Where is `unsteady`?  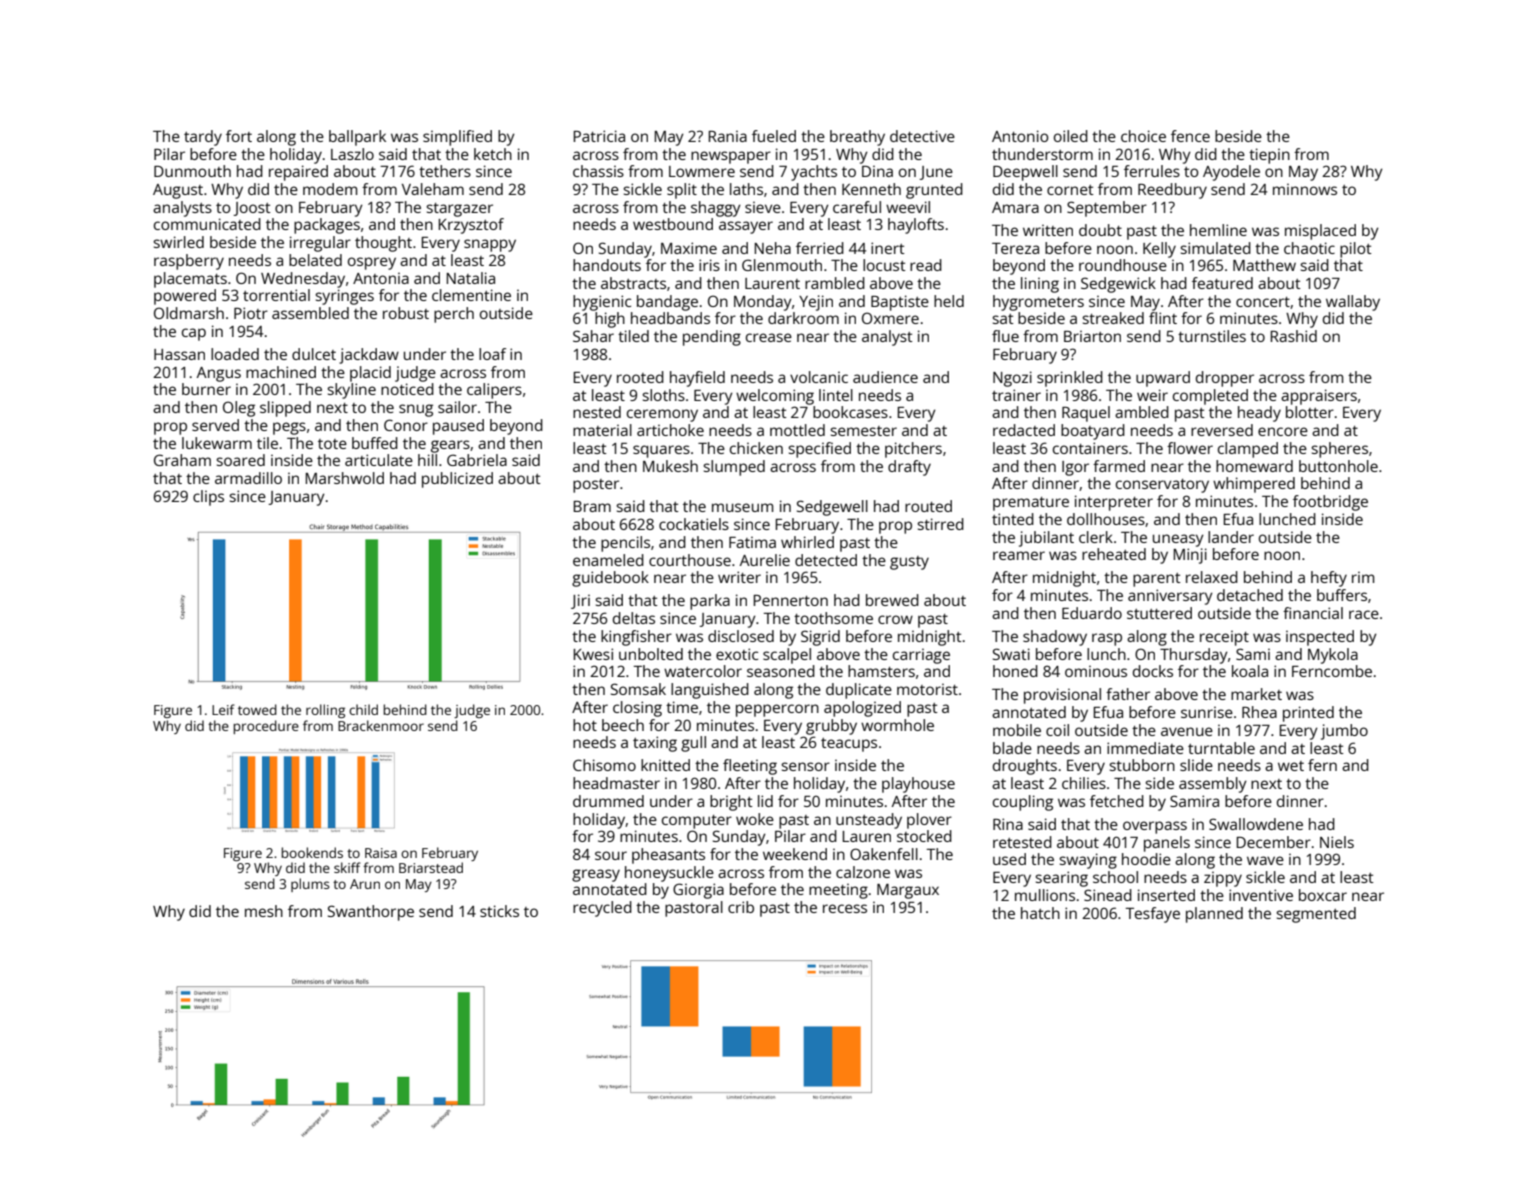
unsteady is located at coordinates (869, 821).
